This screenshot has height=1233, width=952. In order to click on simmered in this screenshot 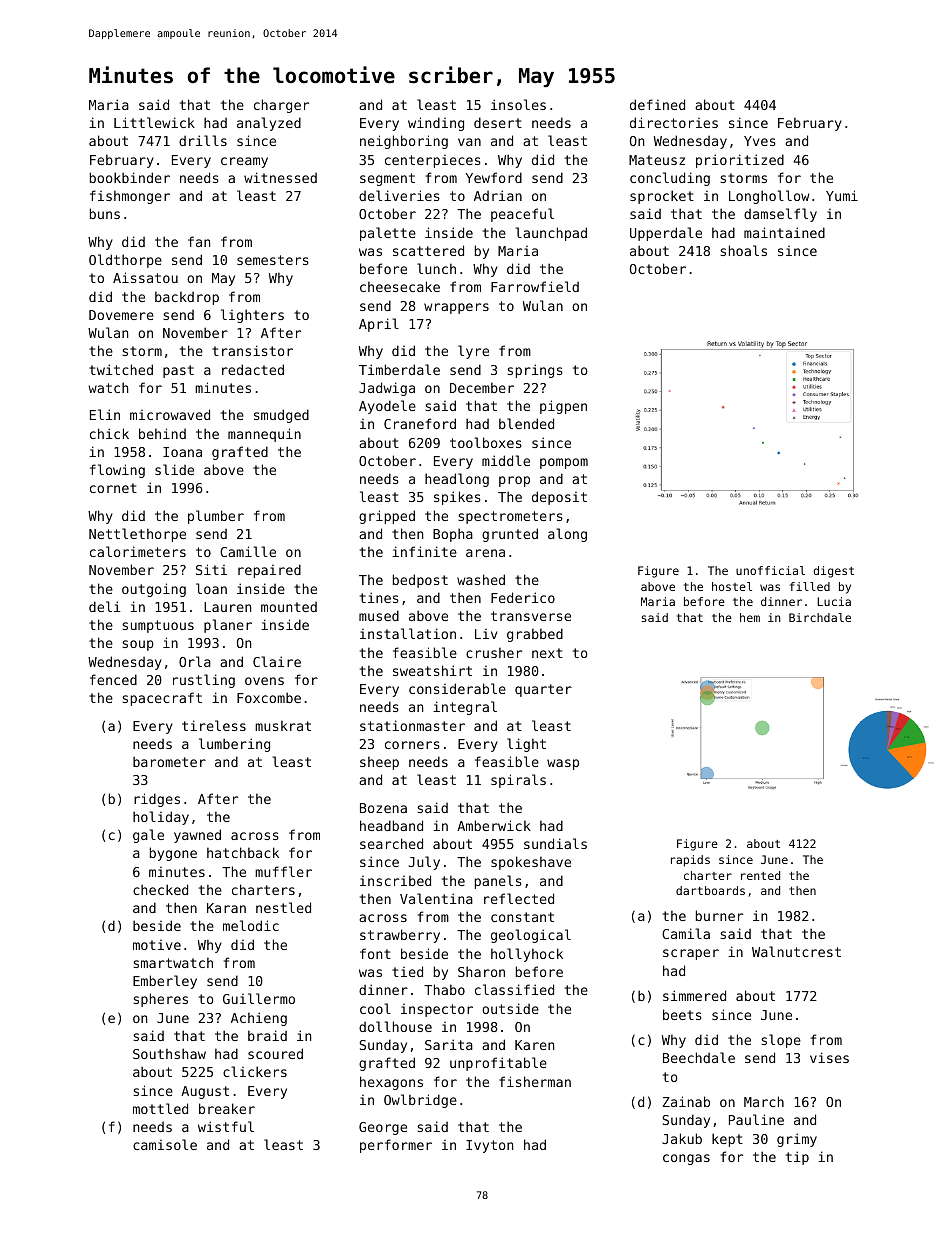, I will do `click(694, 995)`.
